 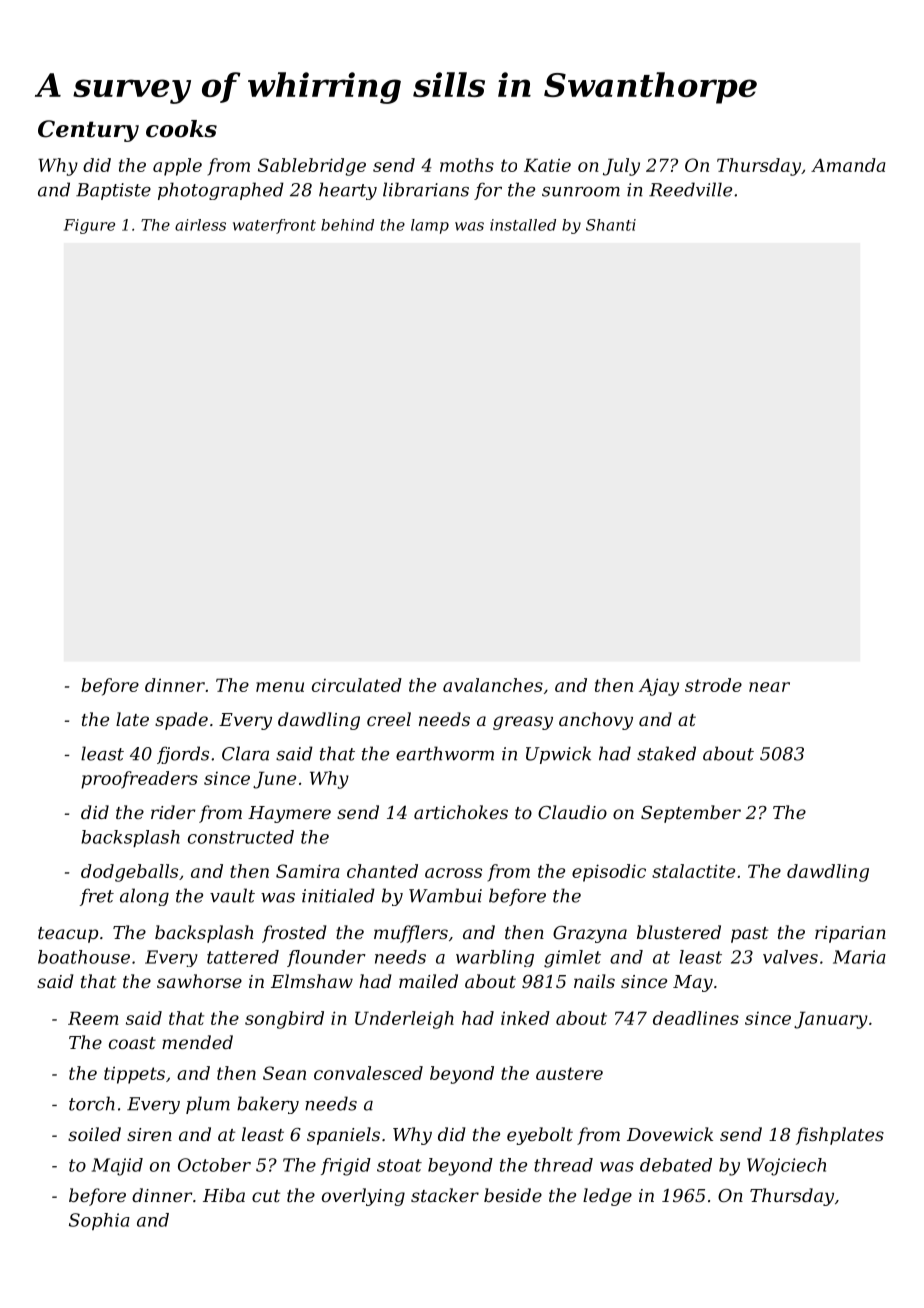 I want to click on artichokes, so click(x=461, y=812).
